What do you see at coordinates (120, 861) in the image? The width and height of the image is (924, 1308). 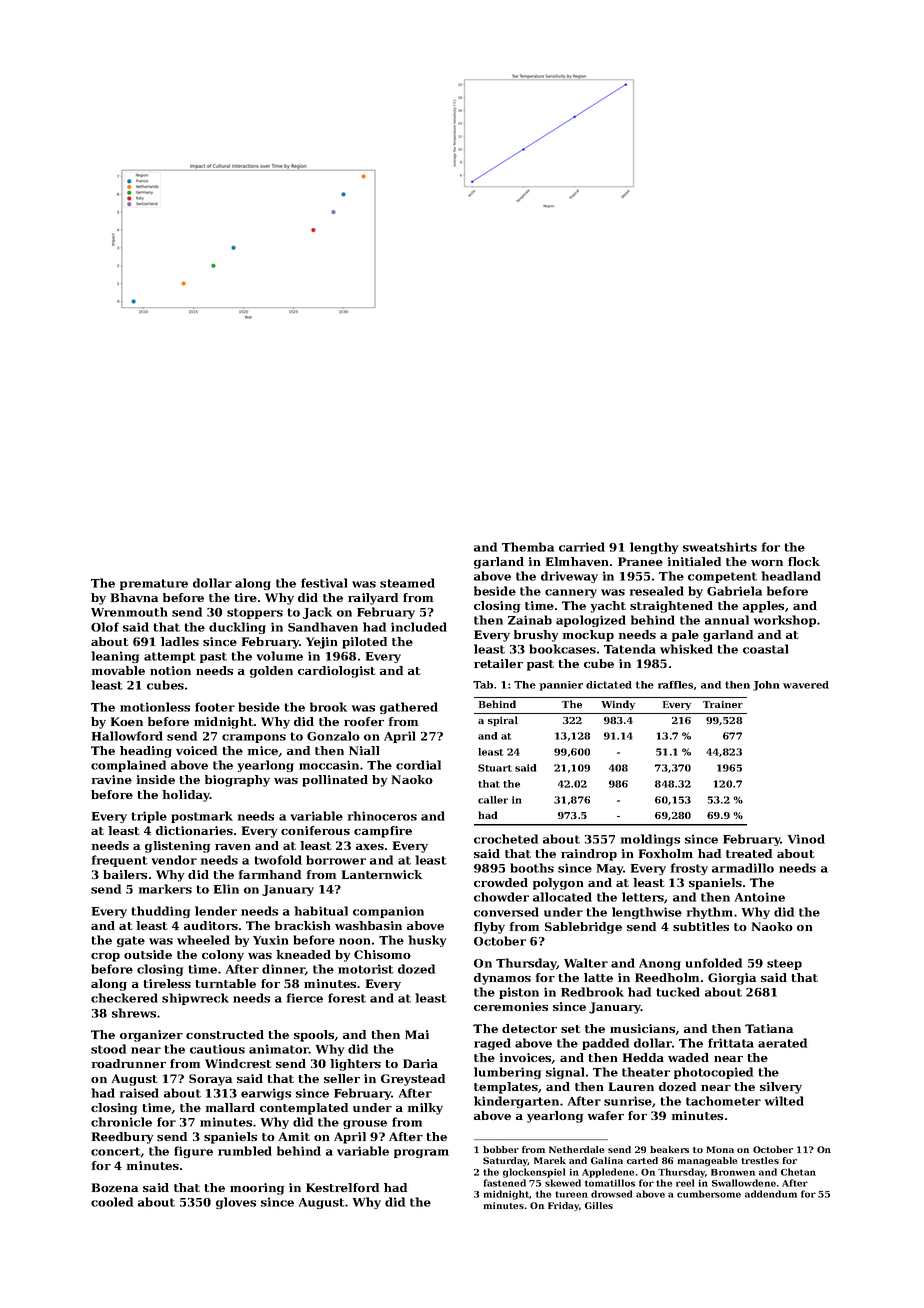 I see `frequent` at bounding box center [120, 861].
